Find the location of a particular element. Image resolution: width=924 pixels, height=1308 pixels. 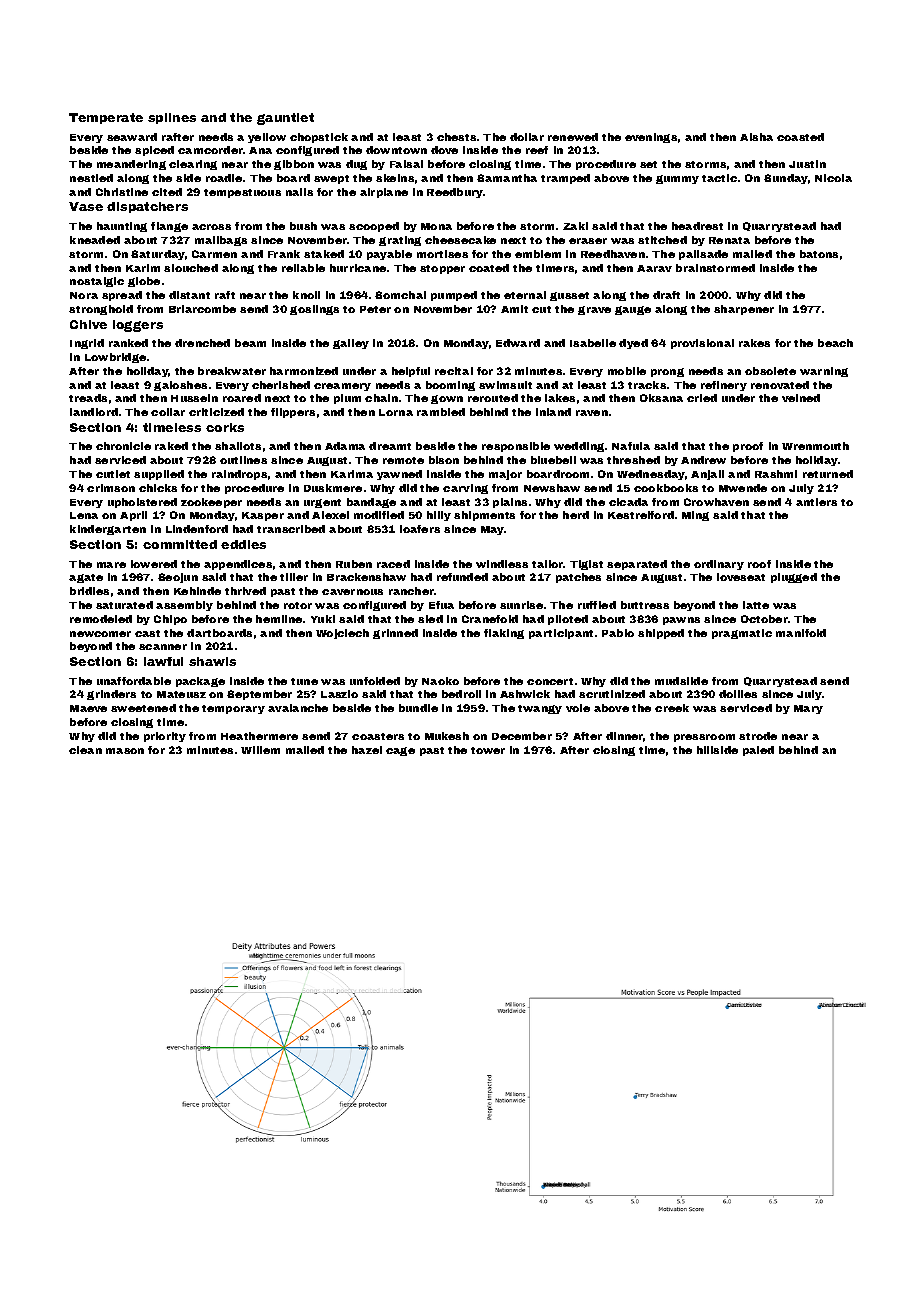

package is located at coordinates (200, 682).
